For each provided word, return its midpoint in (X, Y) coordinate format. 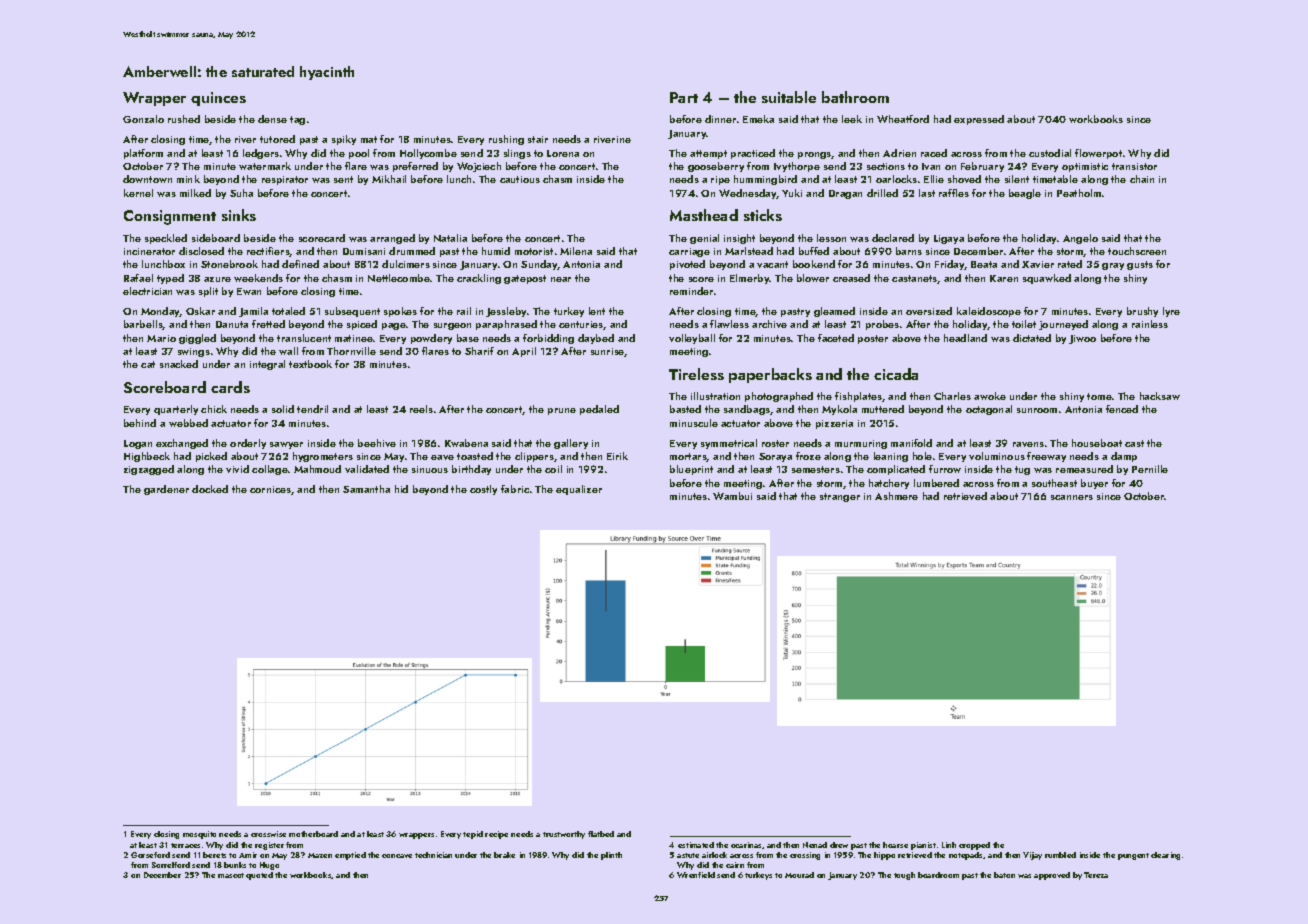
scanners (1072, 497)
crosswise (268, 834)
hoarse (895, 845)
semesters (816, 469)
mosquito (199, 835)
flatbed (601, 834)
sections (886, 166)
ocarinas (746, 845)
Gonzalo (143, 119)
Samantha (366, 489)
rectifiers (268, 252)
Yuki (792, 193)
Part (684, 97)
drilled (882, 193)
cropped (974, 846)
